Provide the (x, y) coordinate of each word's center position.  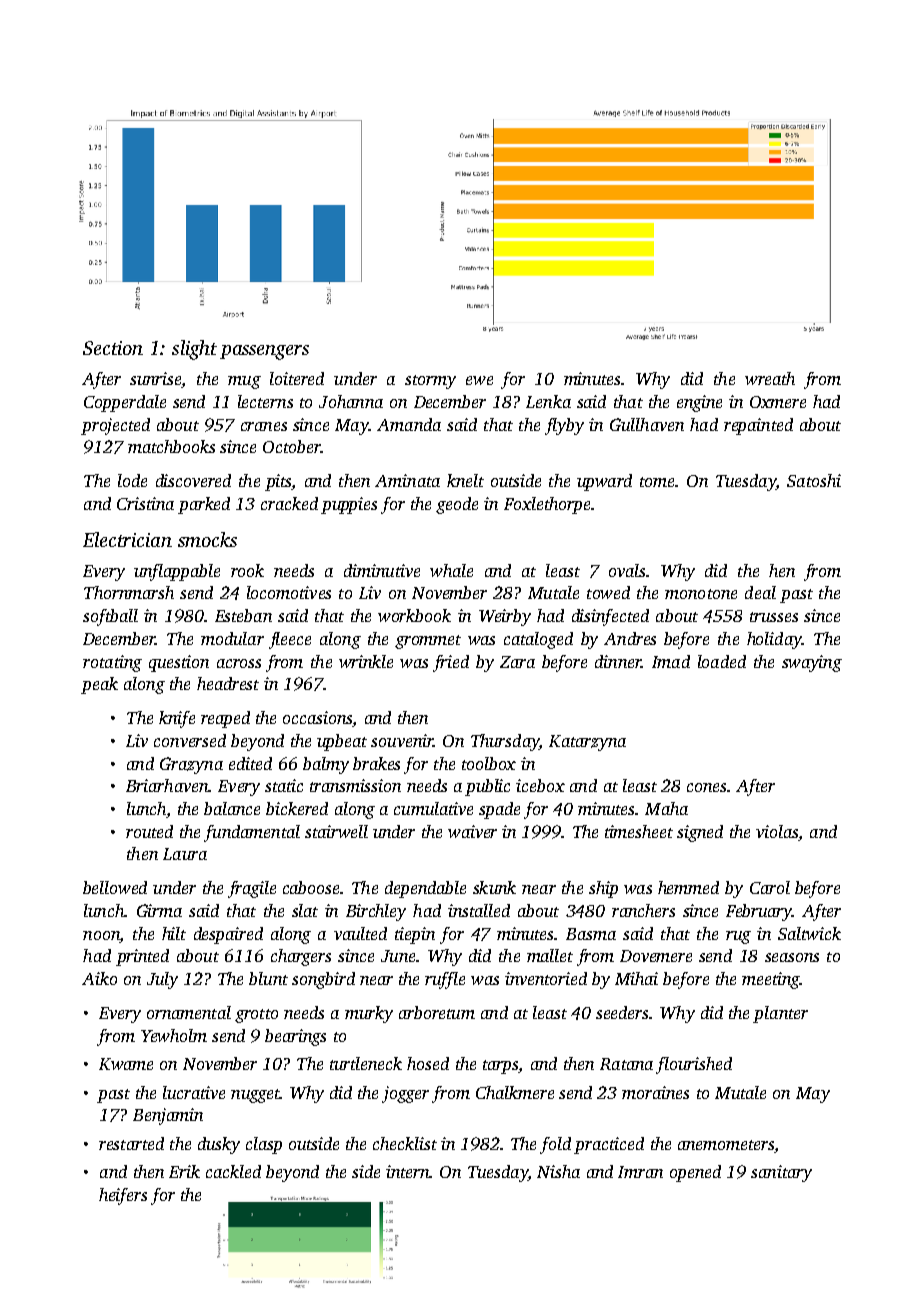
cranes (264, 426)
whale (451, 570)
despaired (228, 935)
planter (780, 1014)
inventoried (546, 978)
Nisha (558, 1171)
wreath (770, 378)
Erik (184, 1171)
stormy (430, 382)
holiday (774, 640)
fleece (290, 640)
